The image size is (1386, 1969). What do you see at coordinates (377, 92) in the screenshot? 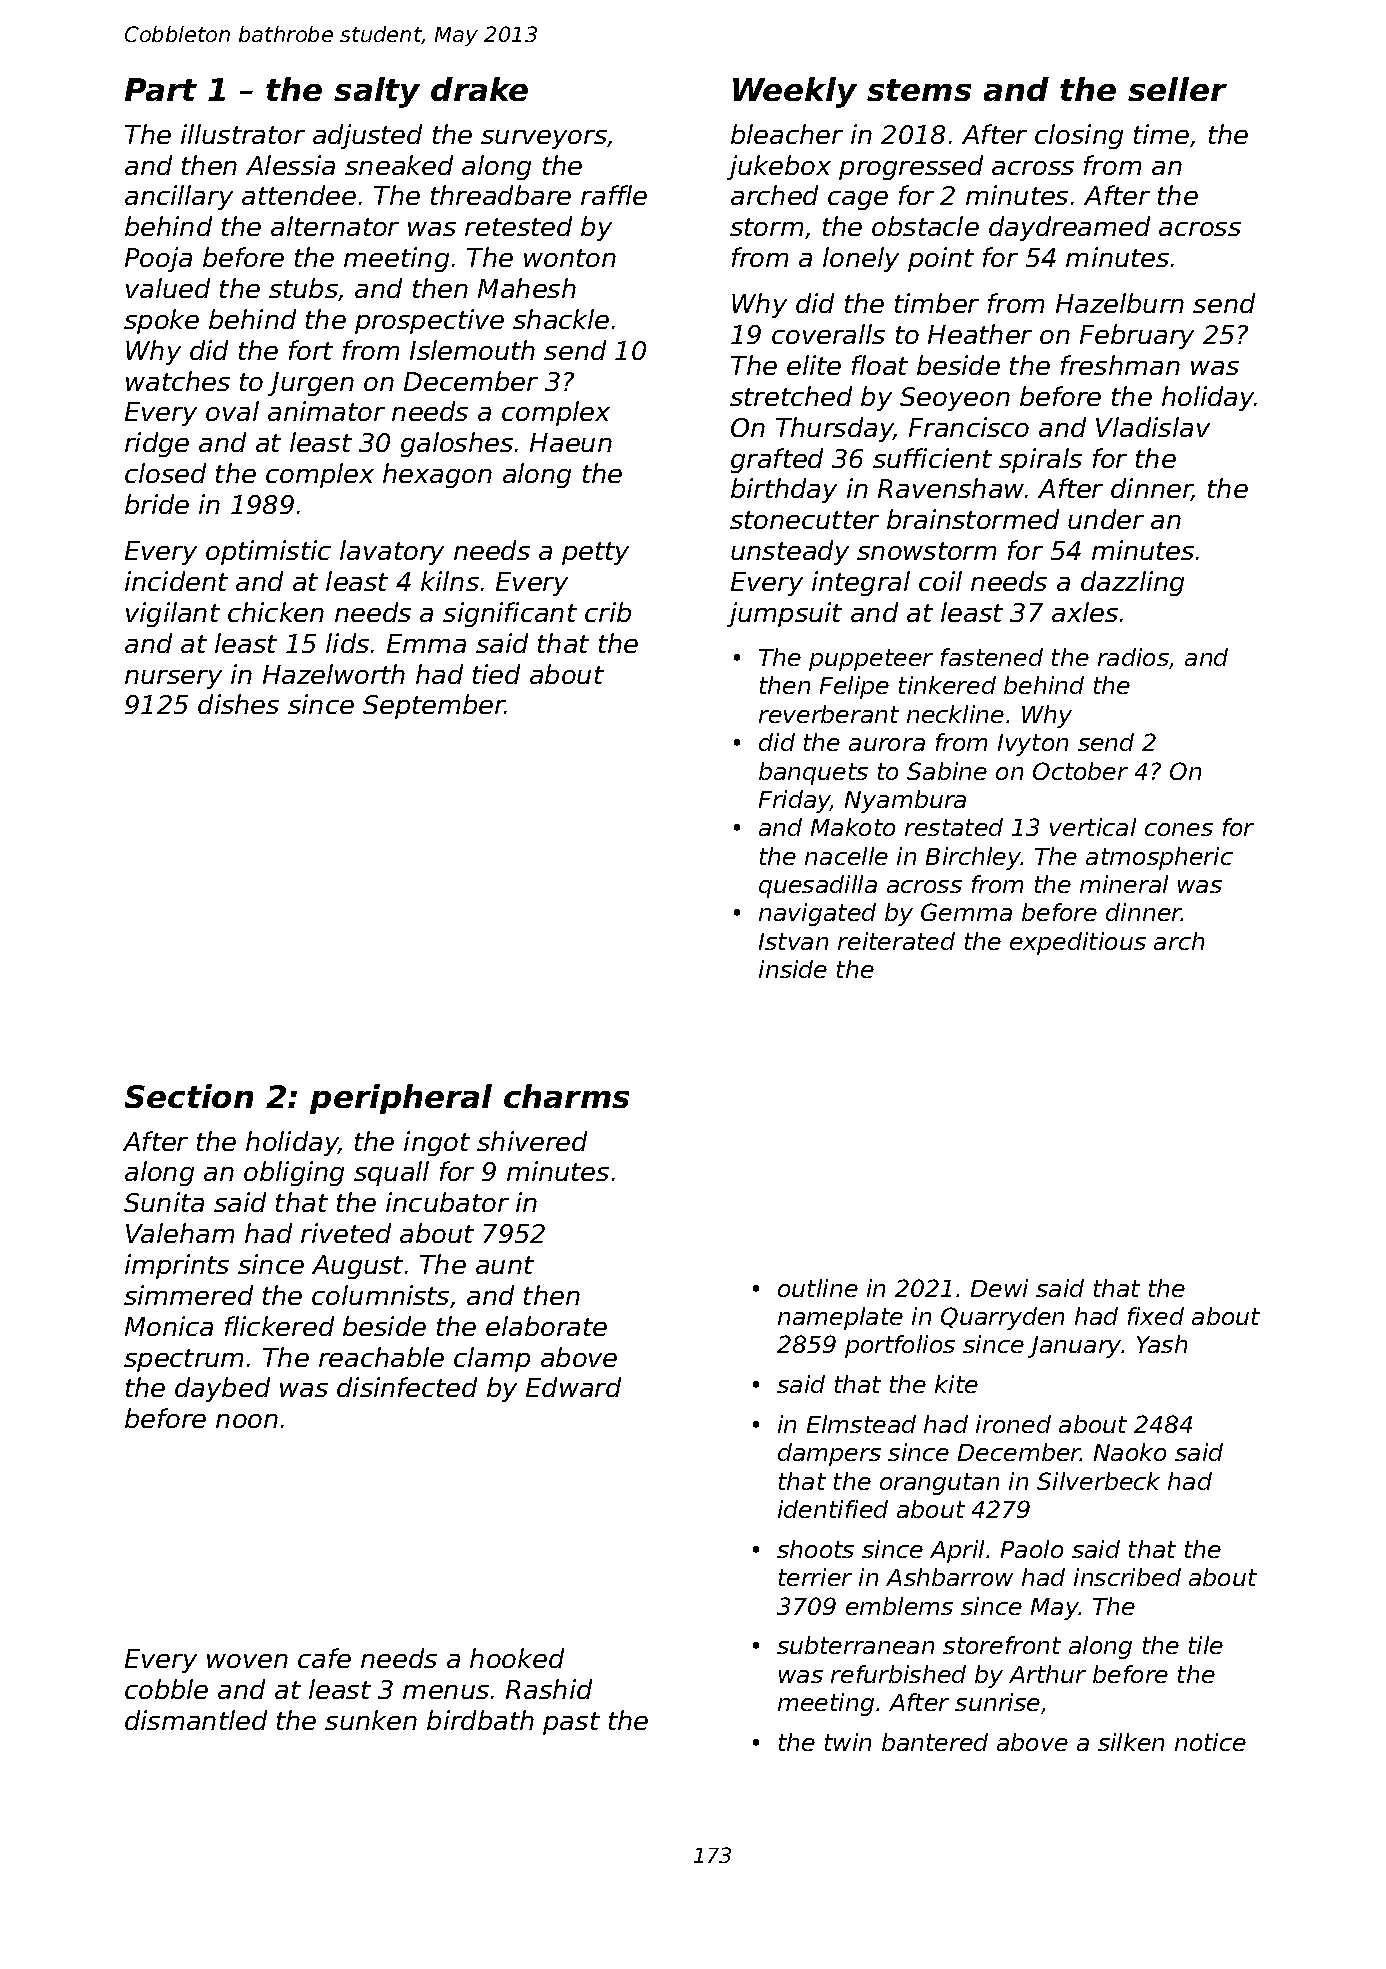
I see `salty` at bounding box center [377, 92].
